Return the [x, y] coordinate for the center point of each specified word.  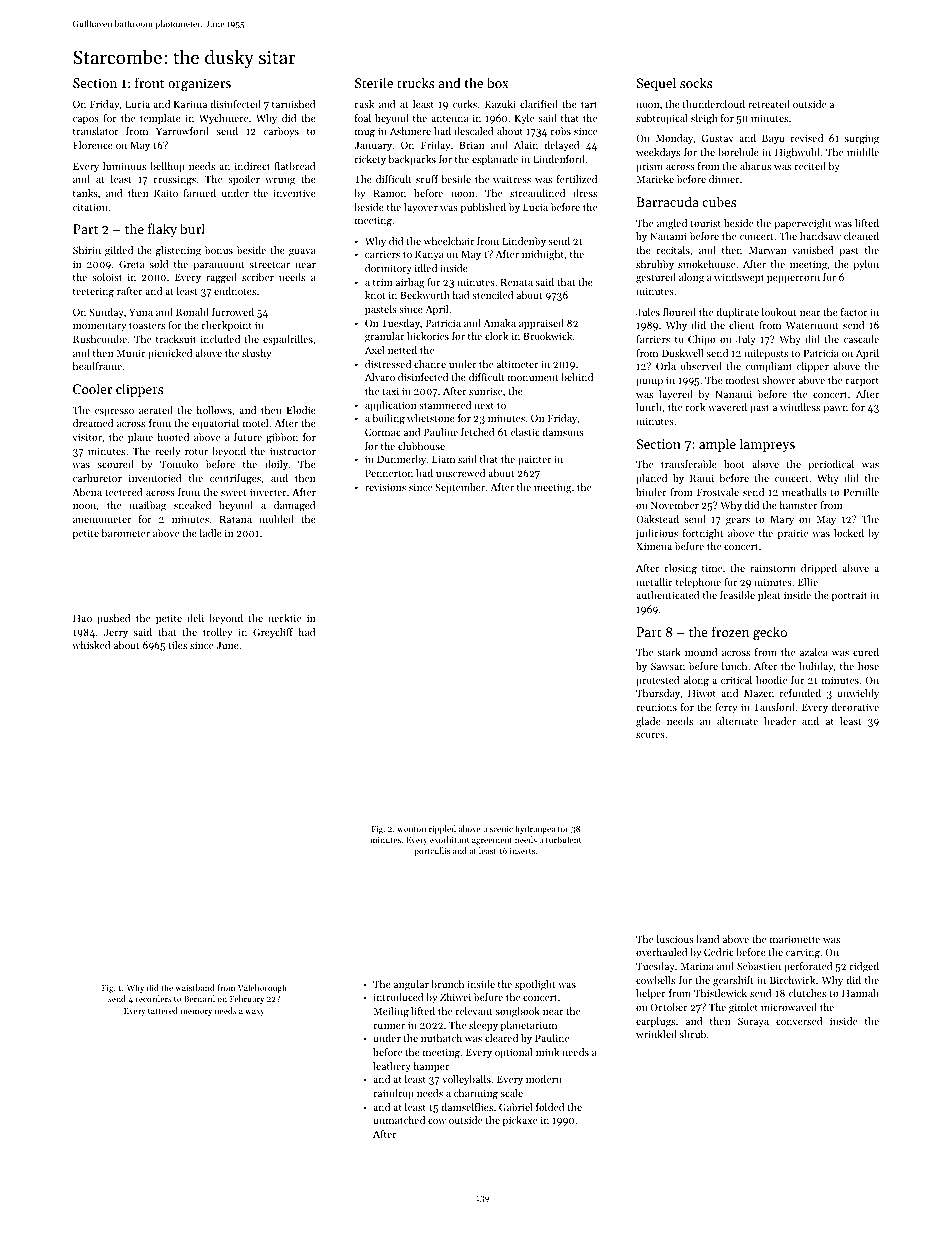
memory [196, 1013]
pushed [113, 619]
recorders [154, 998]
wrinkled [656, 1034]
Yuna [141, 312]
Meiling [391, 1012]
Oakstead [657, 519]
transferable [689, 464]
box [498, 82]
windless [800, 407]
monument [533, 377]
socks [696, 82]
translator [95, 131]
